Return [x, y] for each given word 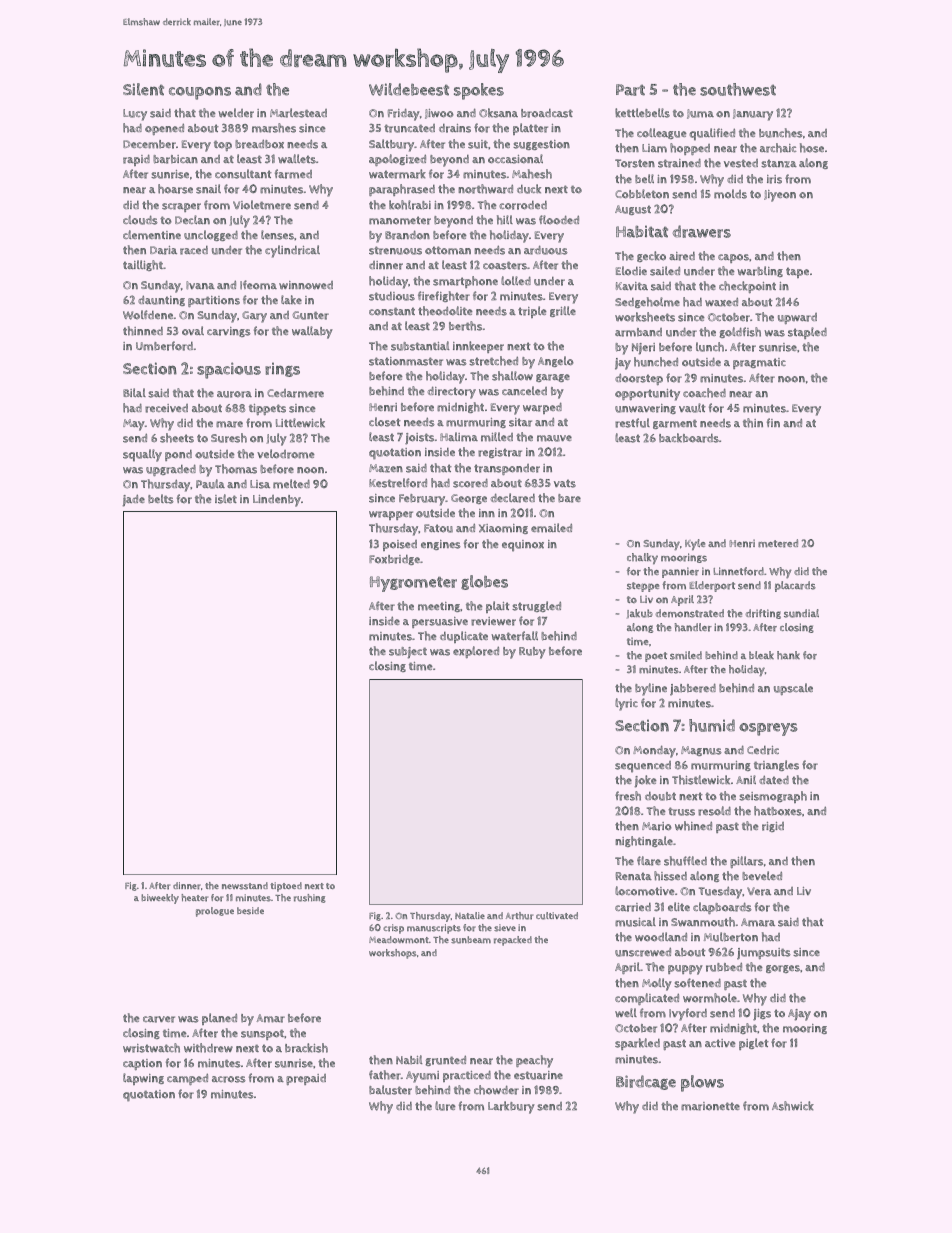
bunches [781, 133]
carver [159, 1019]
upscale [793, 689]
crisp [393, 929]
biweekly [160, 899]
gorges [783, 969]
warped [542, 408]
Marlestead [298, 113]
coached [704, 393]
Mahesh [532, 174]
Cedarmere [295, 393]
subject [408, 653]
